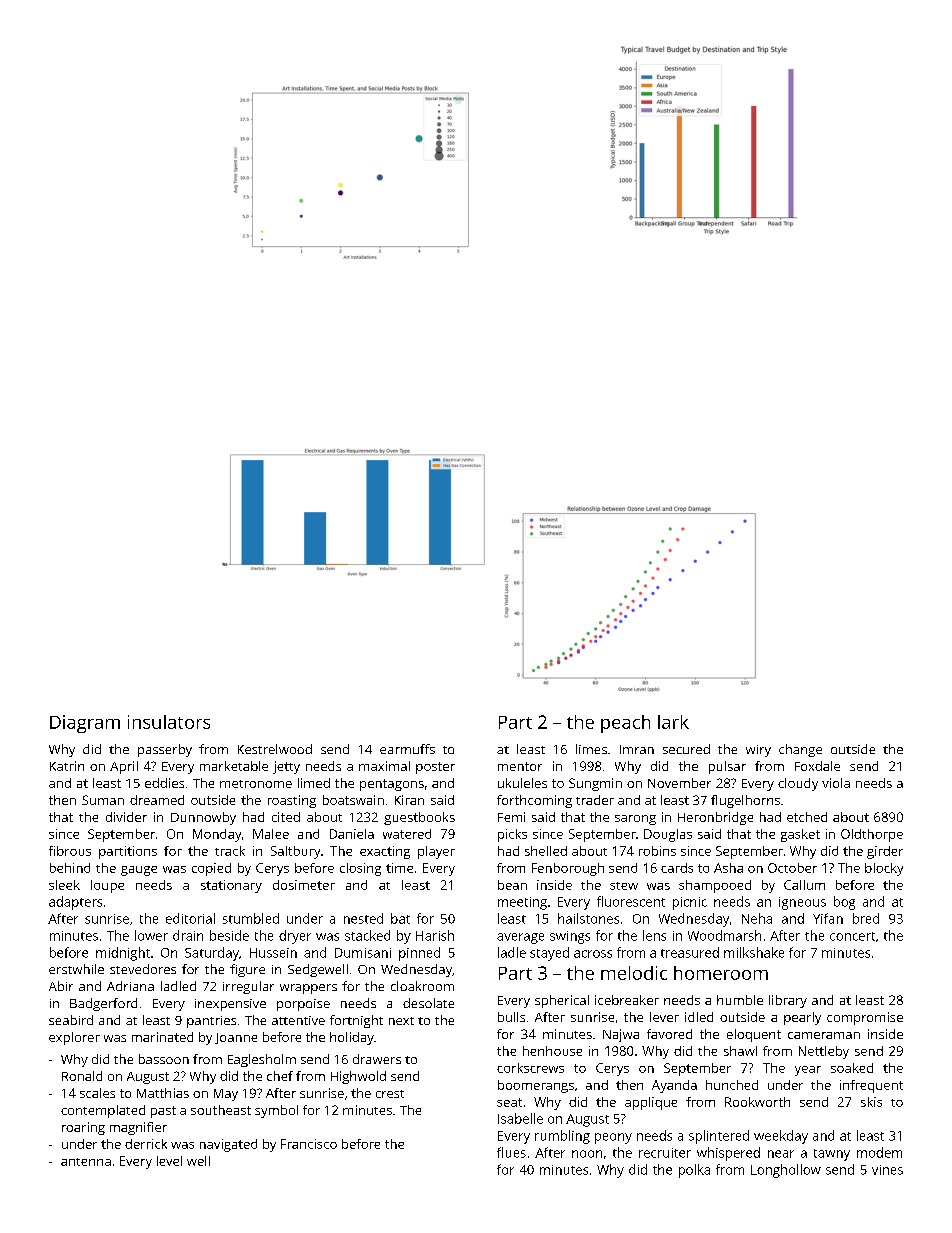  What do you see at coordinates (85, 724) in the document?
I see `Diagram` at bounding box center [85, 724].
